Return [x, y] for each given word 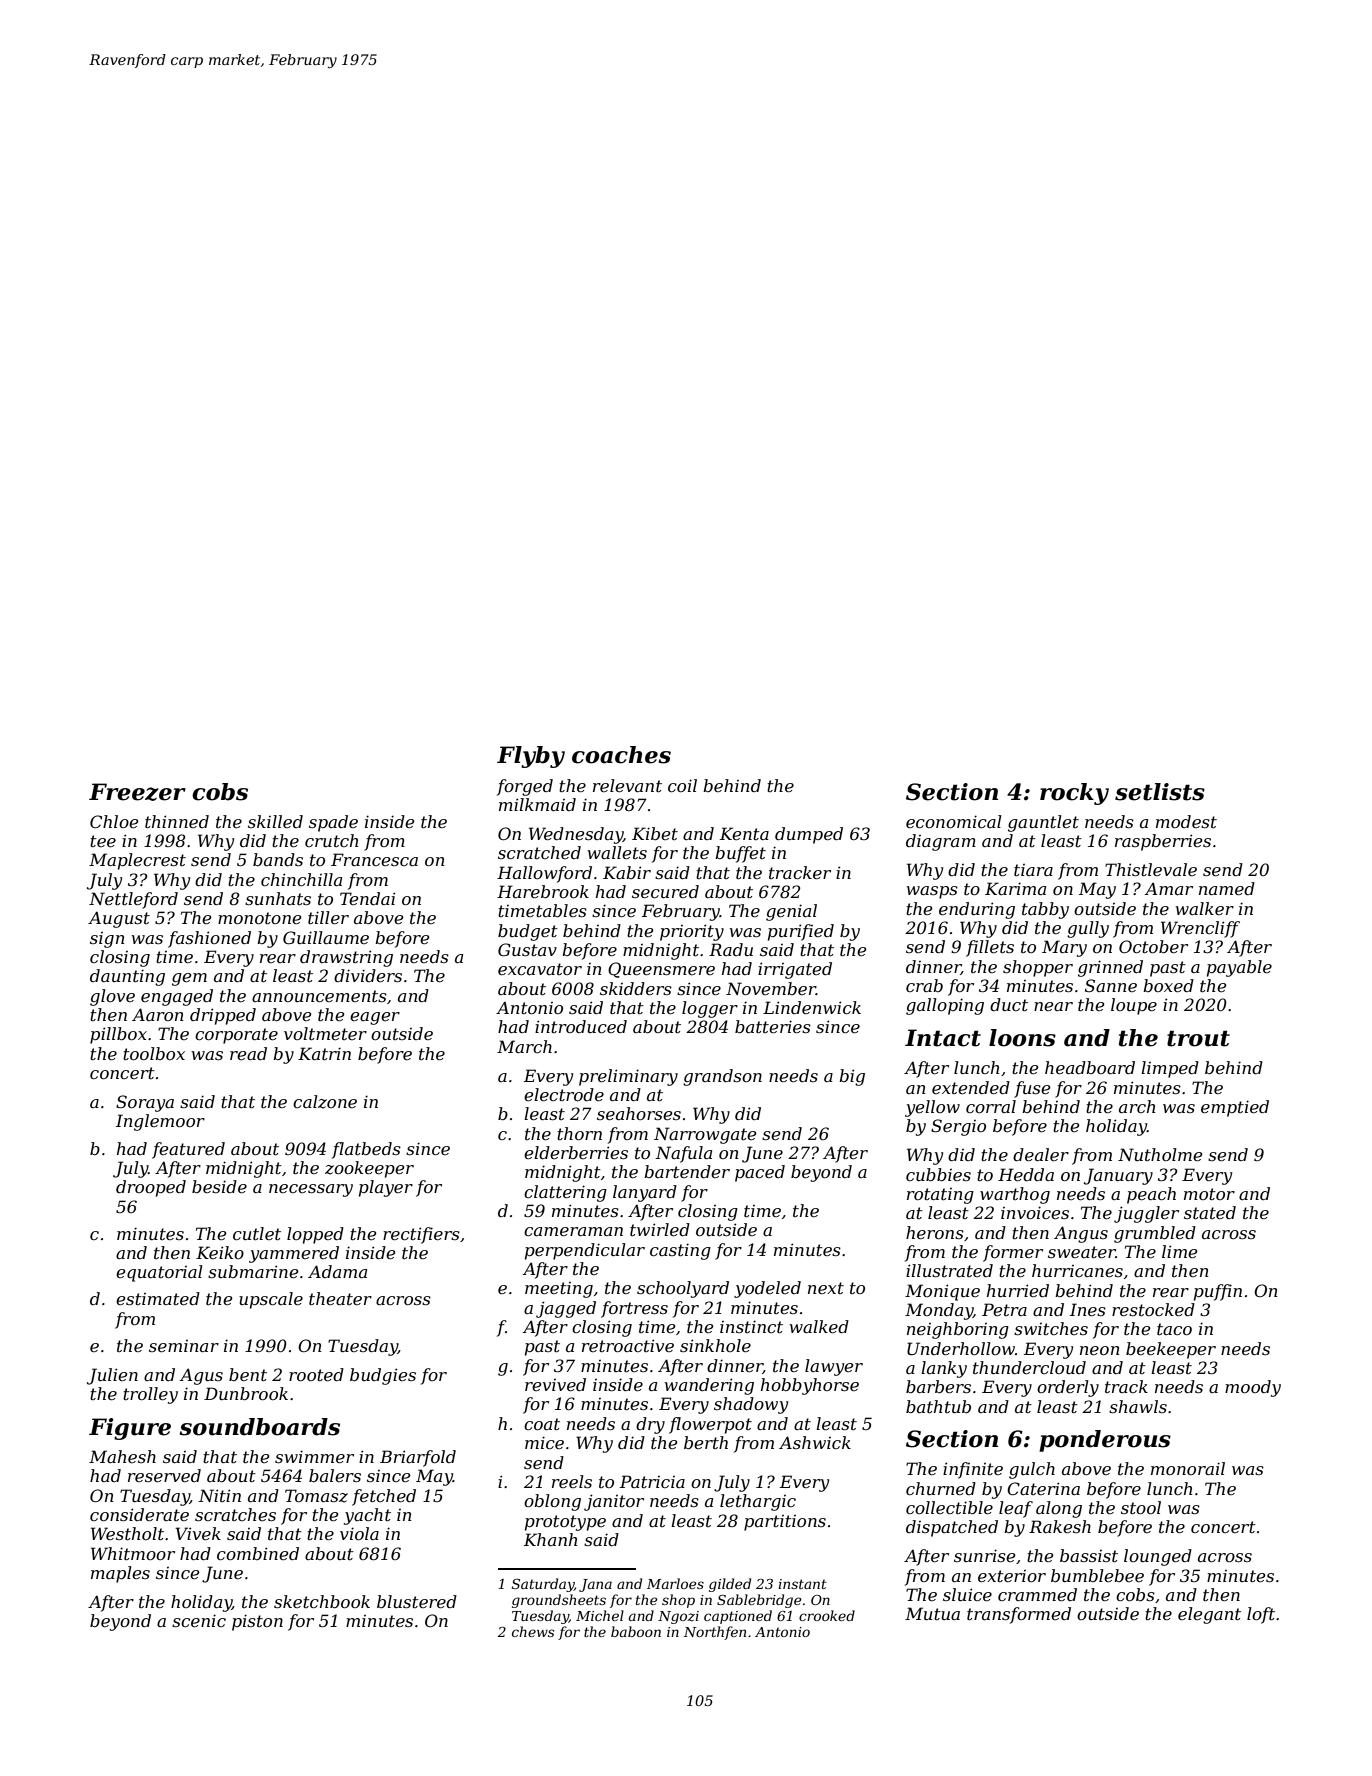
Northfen [715, 1633]
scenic [199, 1620]
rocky [1074, 794]
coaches [621, 755]
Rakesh [1060, 1526]
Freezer [137, 792]
